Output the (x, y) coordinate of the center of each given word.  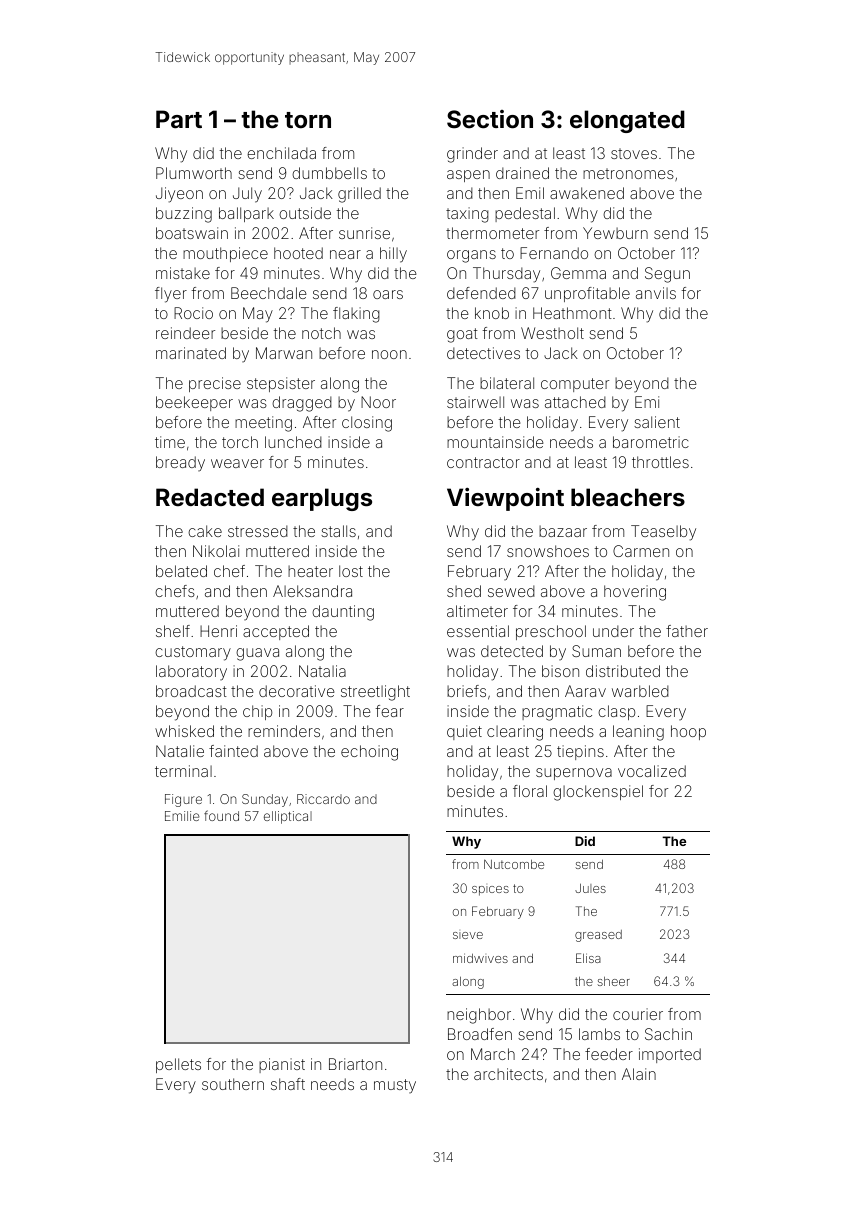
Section (490, 119)
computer (575, 385)
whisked (184, 731)
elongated (627, 121)
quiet (464, 732)
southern (233, 1084)
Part (179, 119)
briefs (466, 691)
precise (215, 384)
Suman (596, 651)
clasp (616, 712)
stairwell (475, 402)
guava (257, 654)
